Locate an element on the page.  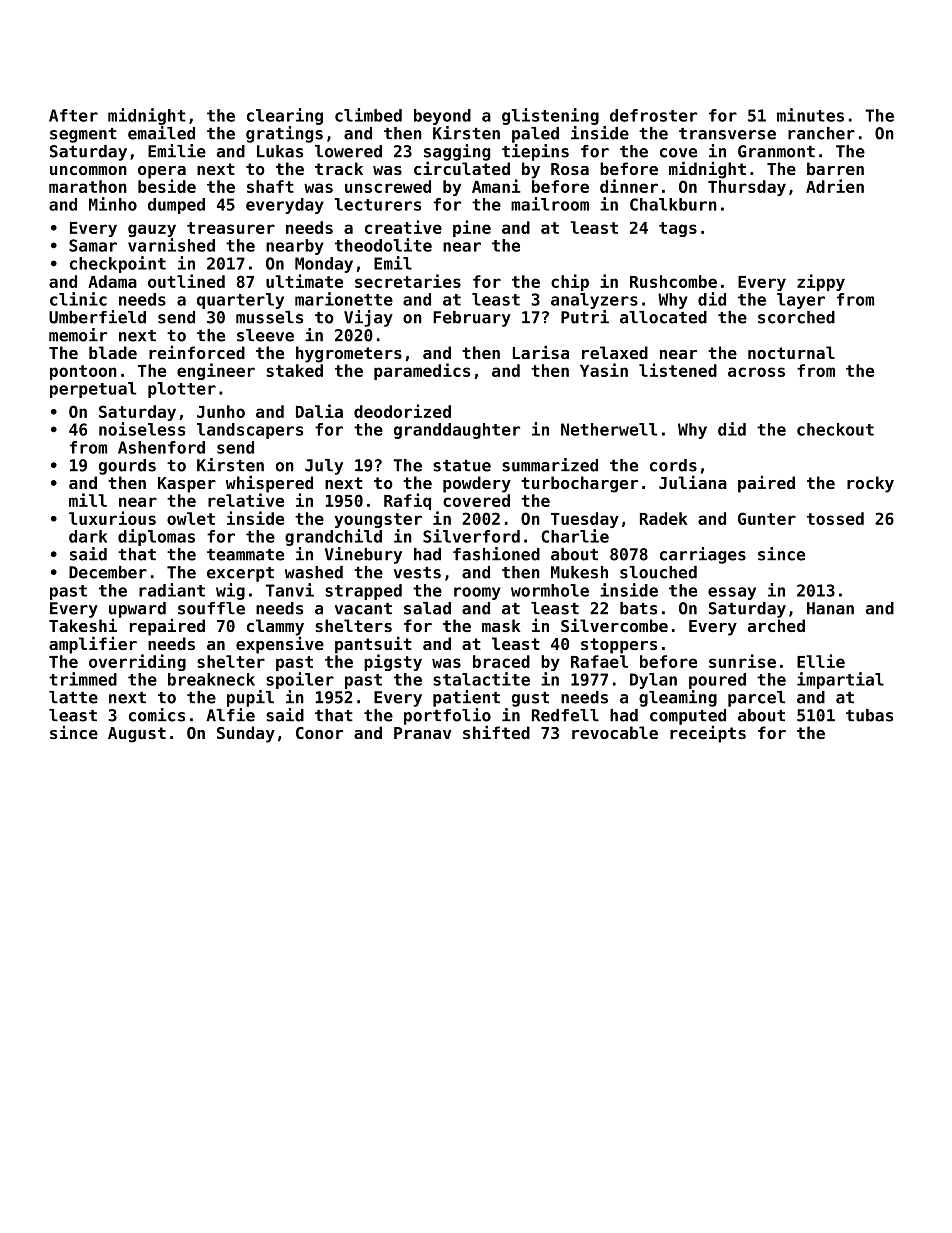
Pranav is located at coordinates (423, 733).
